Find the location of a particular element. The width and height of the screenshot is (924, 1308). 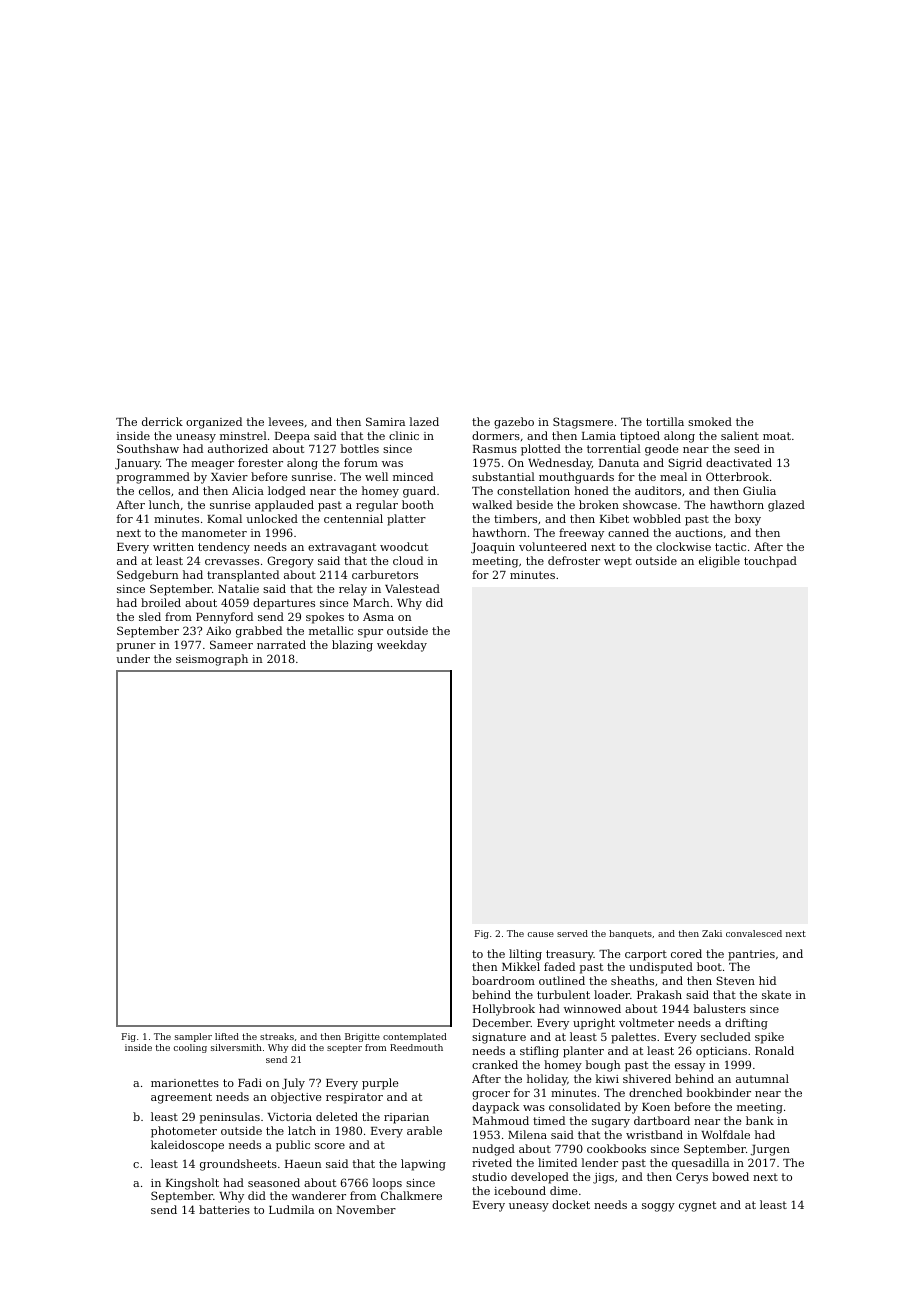

sampler is located at coordinates (193, 1037).
